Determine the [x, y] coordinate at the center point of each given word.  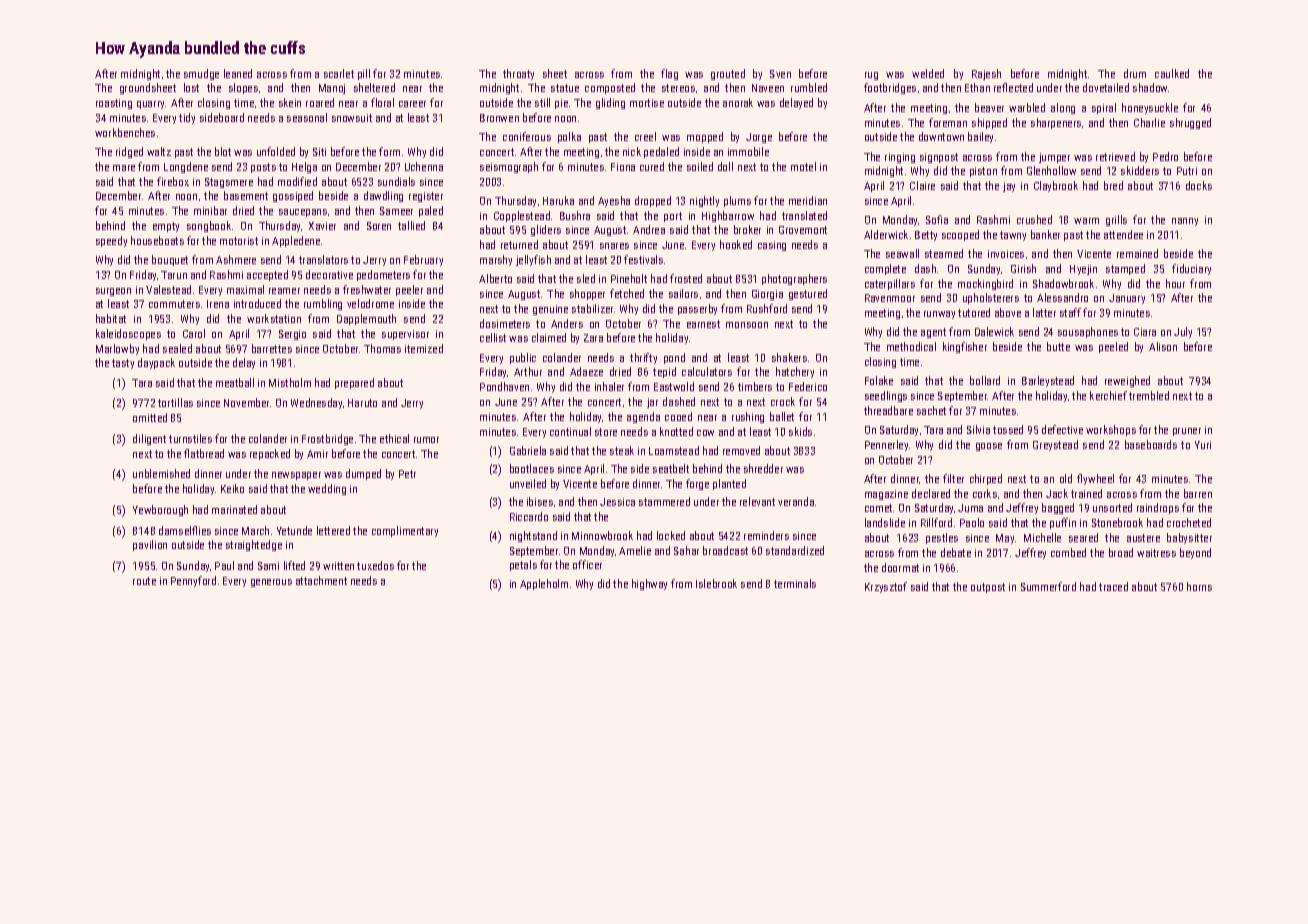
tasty [123, 364]
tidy [187, 118]
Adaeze [586, 371]
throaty [518, 74]
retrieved [1115, 156]
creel [645, 136]
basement [246, 195]
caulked [1172, 73]
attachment [321, 580]
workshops [1111, 430]
